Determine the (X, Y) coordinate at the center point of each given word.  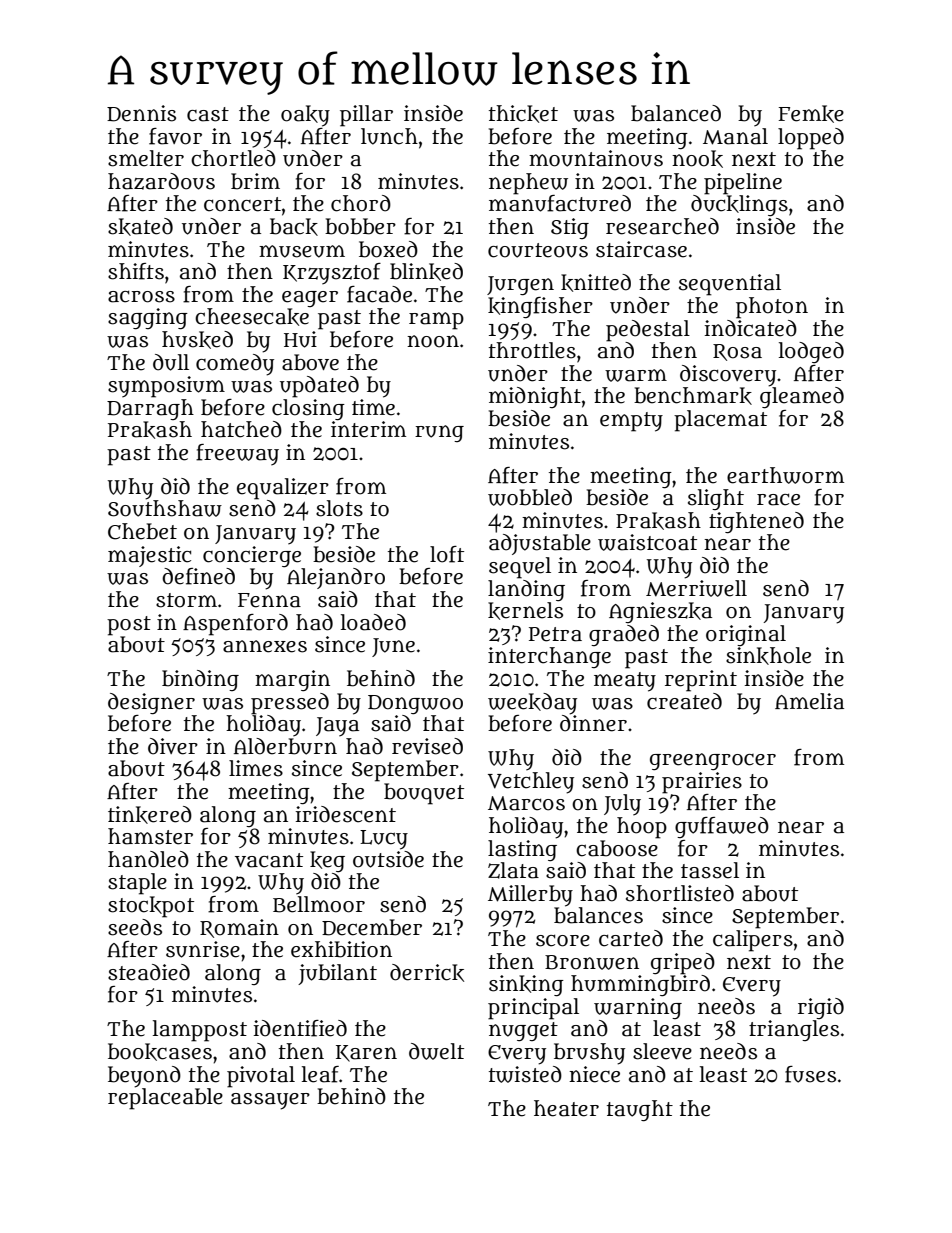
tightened (756, 522)
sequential (730, 285)
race (778, 499)
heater (566, 1108)
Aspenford (235, 625)
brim (255, 181)
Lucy (384, 840)
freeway (237, 455)
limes (256, 768)
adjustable (540, 544)
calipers (753, 941)
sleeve (662, 1051)
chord (361, 203)
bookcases (160, 1052)
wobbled (530, 497)
